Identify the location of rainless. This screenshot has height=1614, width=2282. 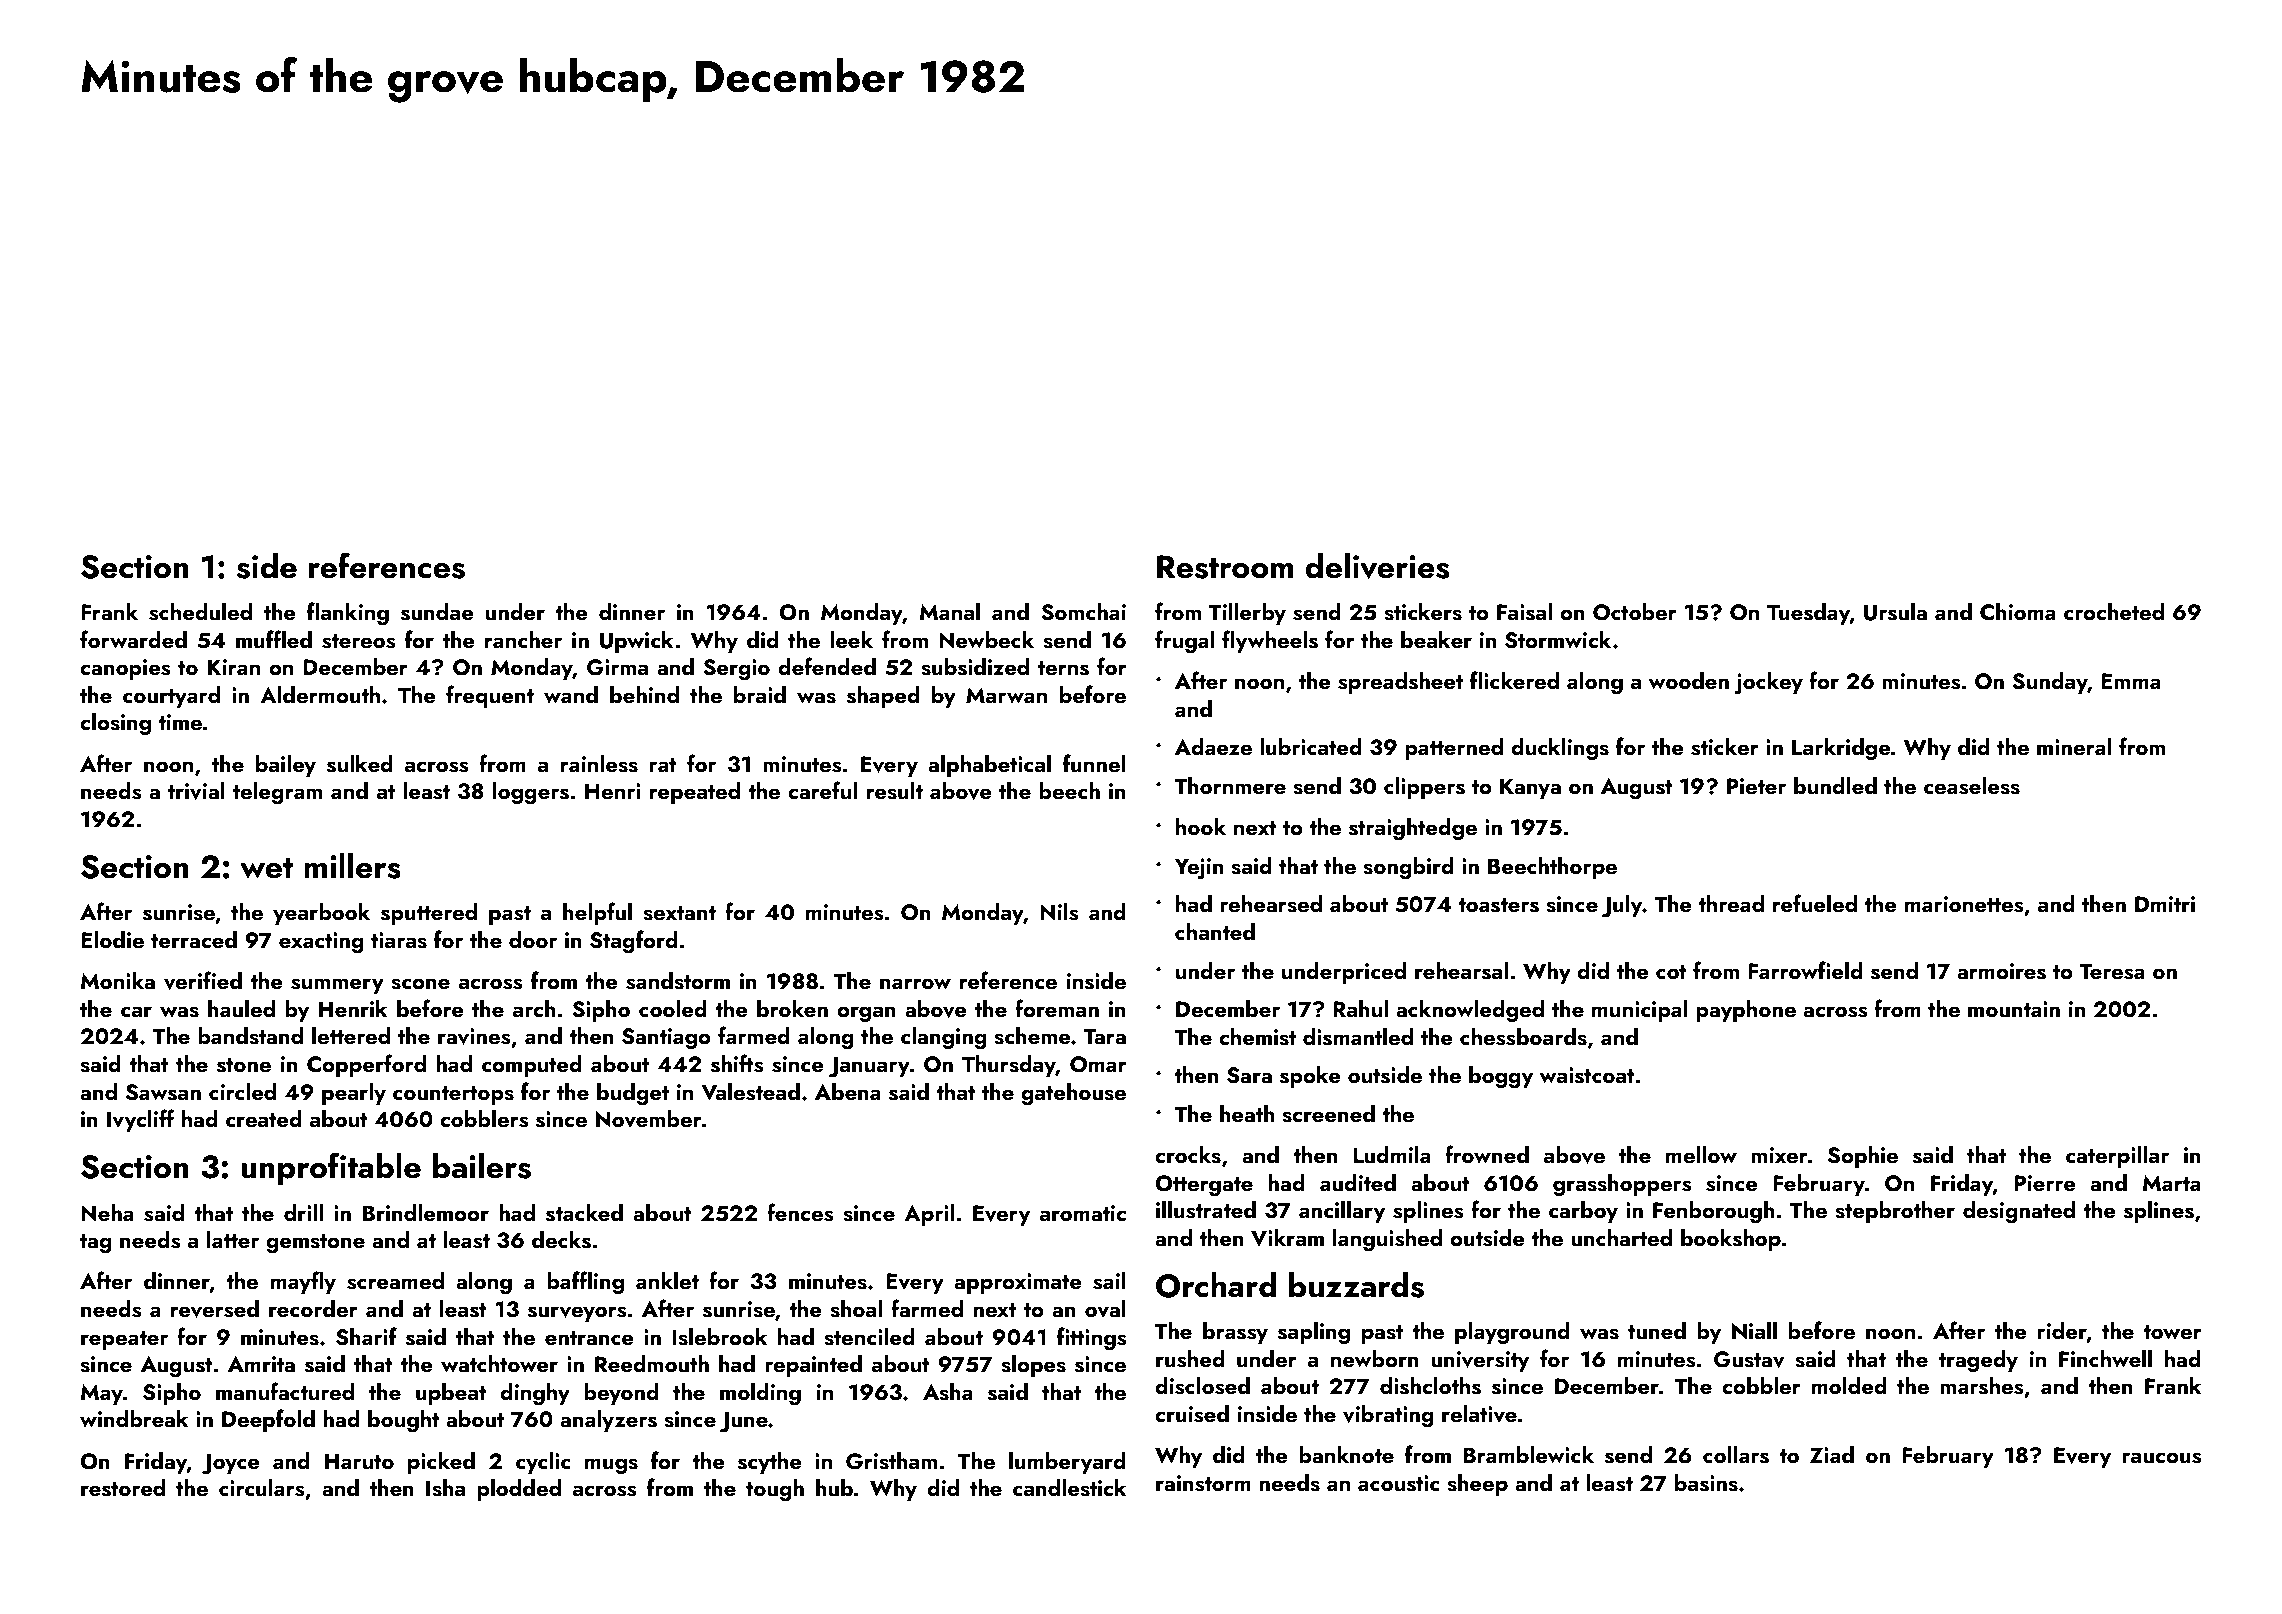
(599, 764).
